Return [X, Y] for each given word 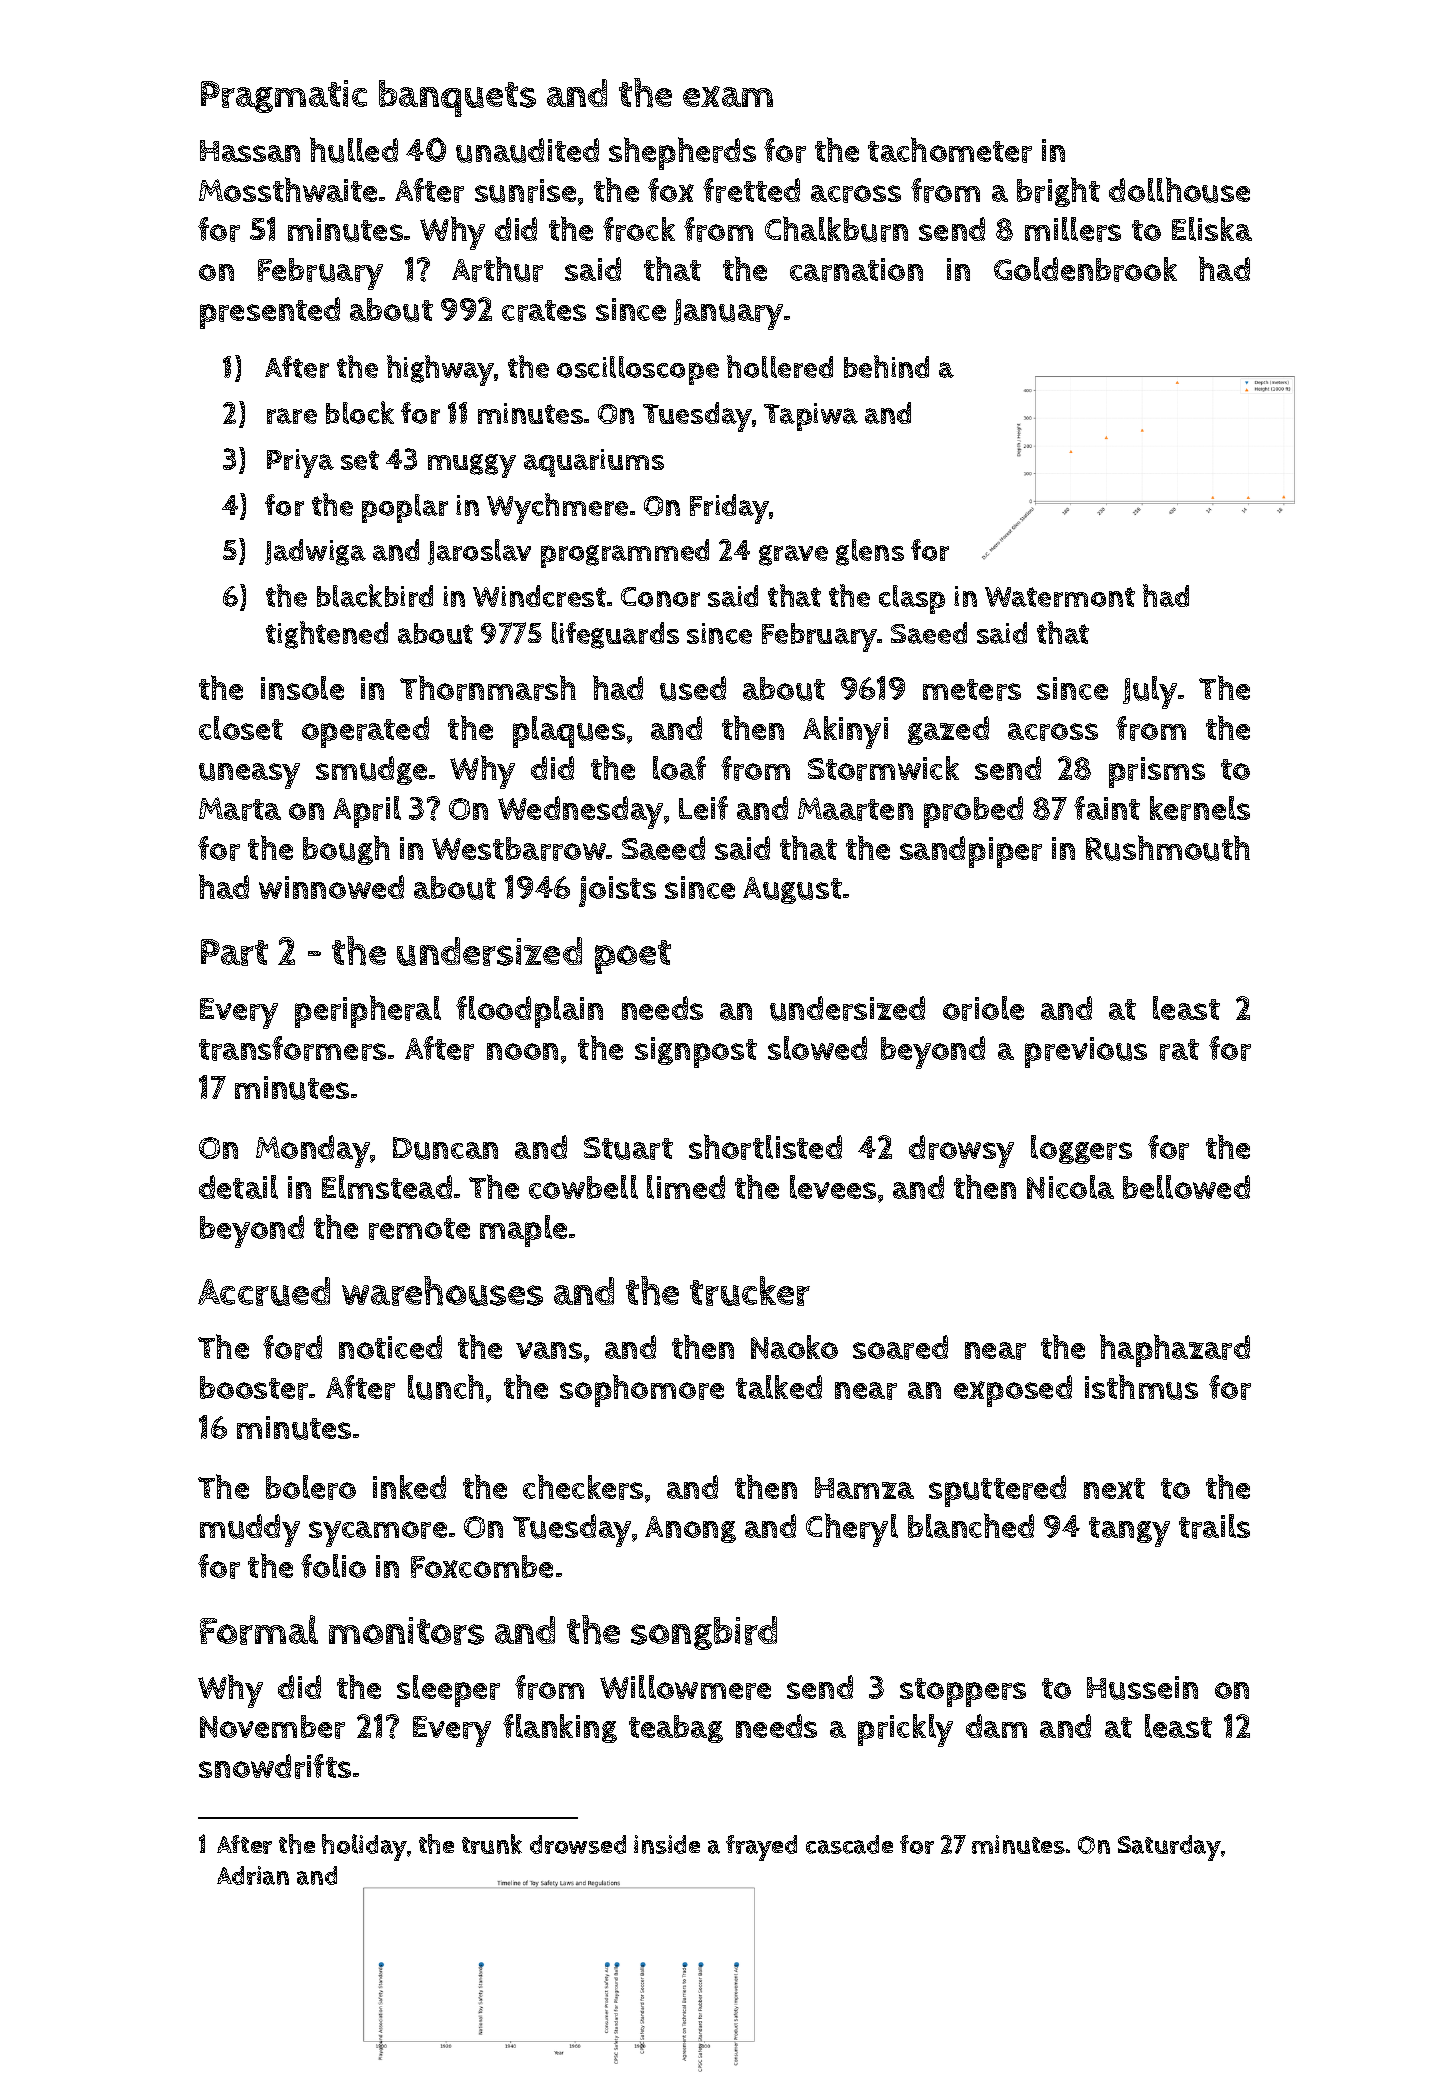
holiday [364, 1847]
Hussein [1142, 1688]
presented [270, 313]
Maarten [855, 809]
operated [365, 732]
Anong [690, 1529]
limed [686, 1187]
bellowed [1186, 1187]
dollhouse [1179, 190]
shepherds [682, 153]
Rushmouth [1168, 848]
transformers [292, 1048]
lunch [446, 1387]
